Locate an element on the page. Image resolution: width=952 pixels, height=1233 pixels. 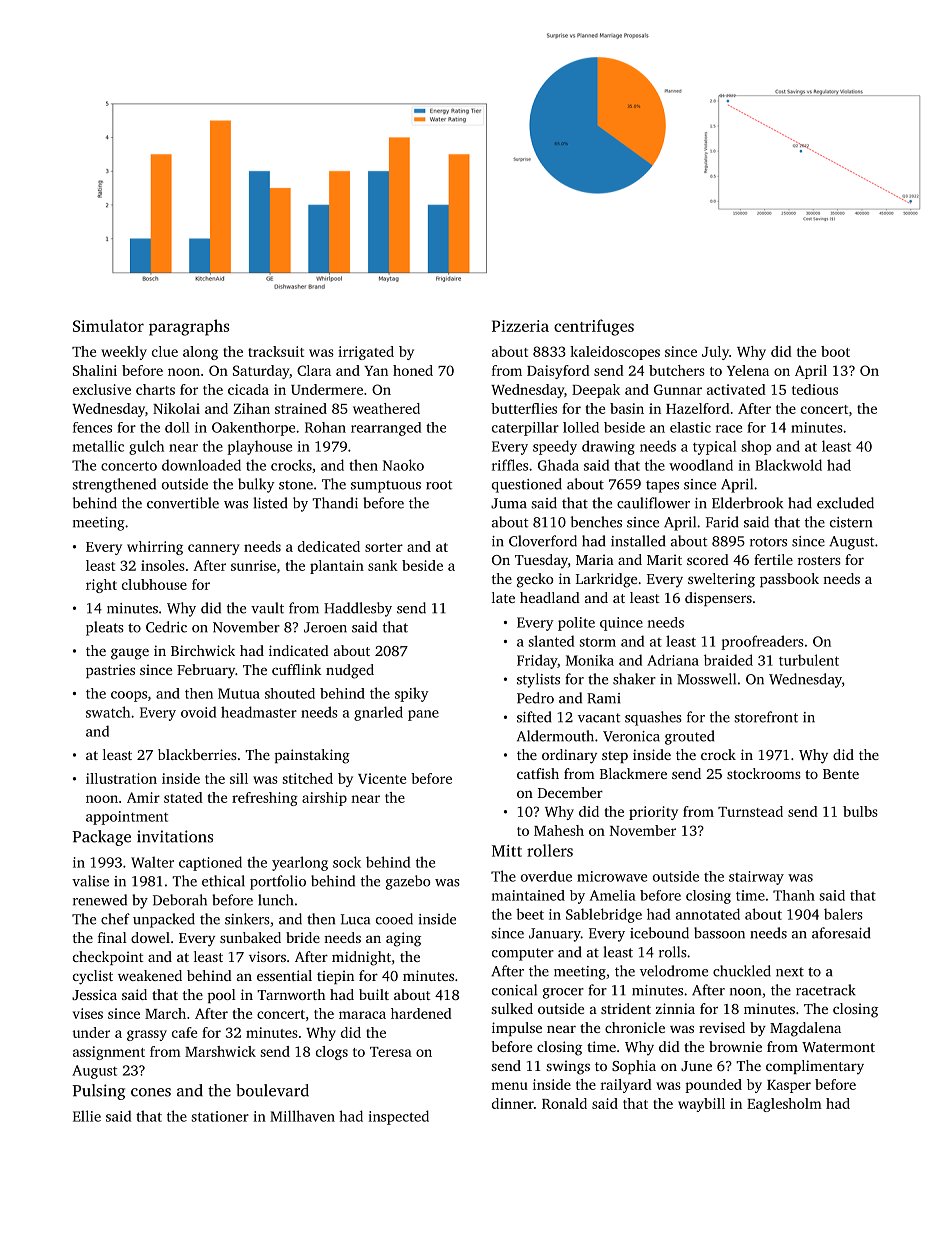
tracksuit is located at coordinates (276, 351).
